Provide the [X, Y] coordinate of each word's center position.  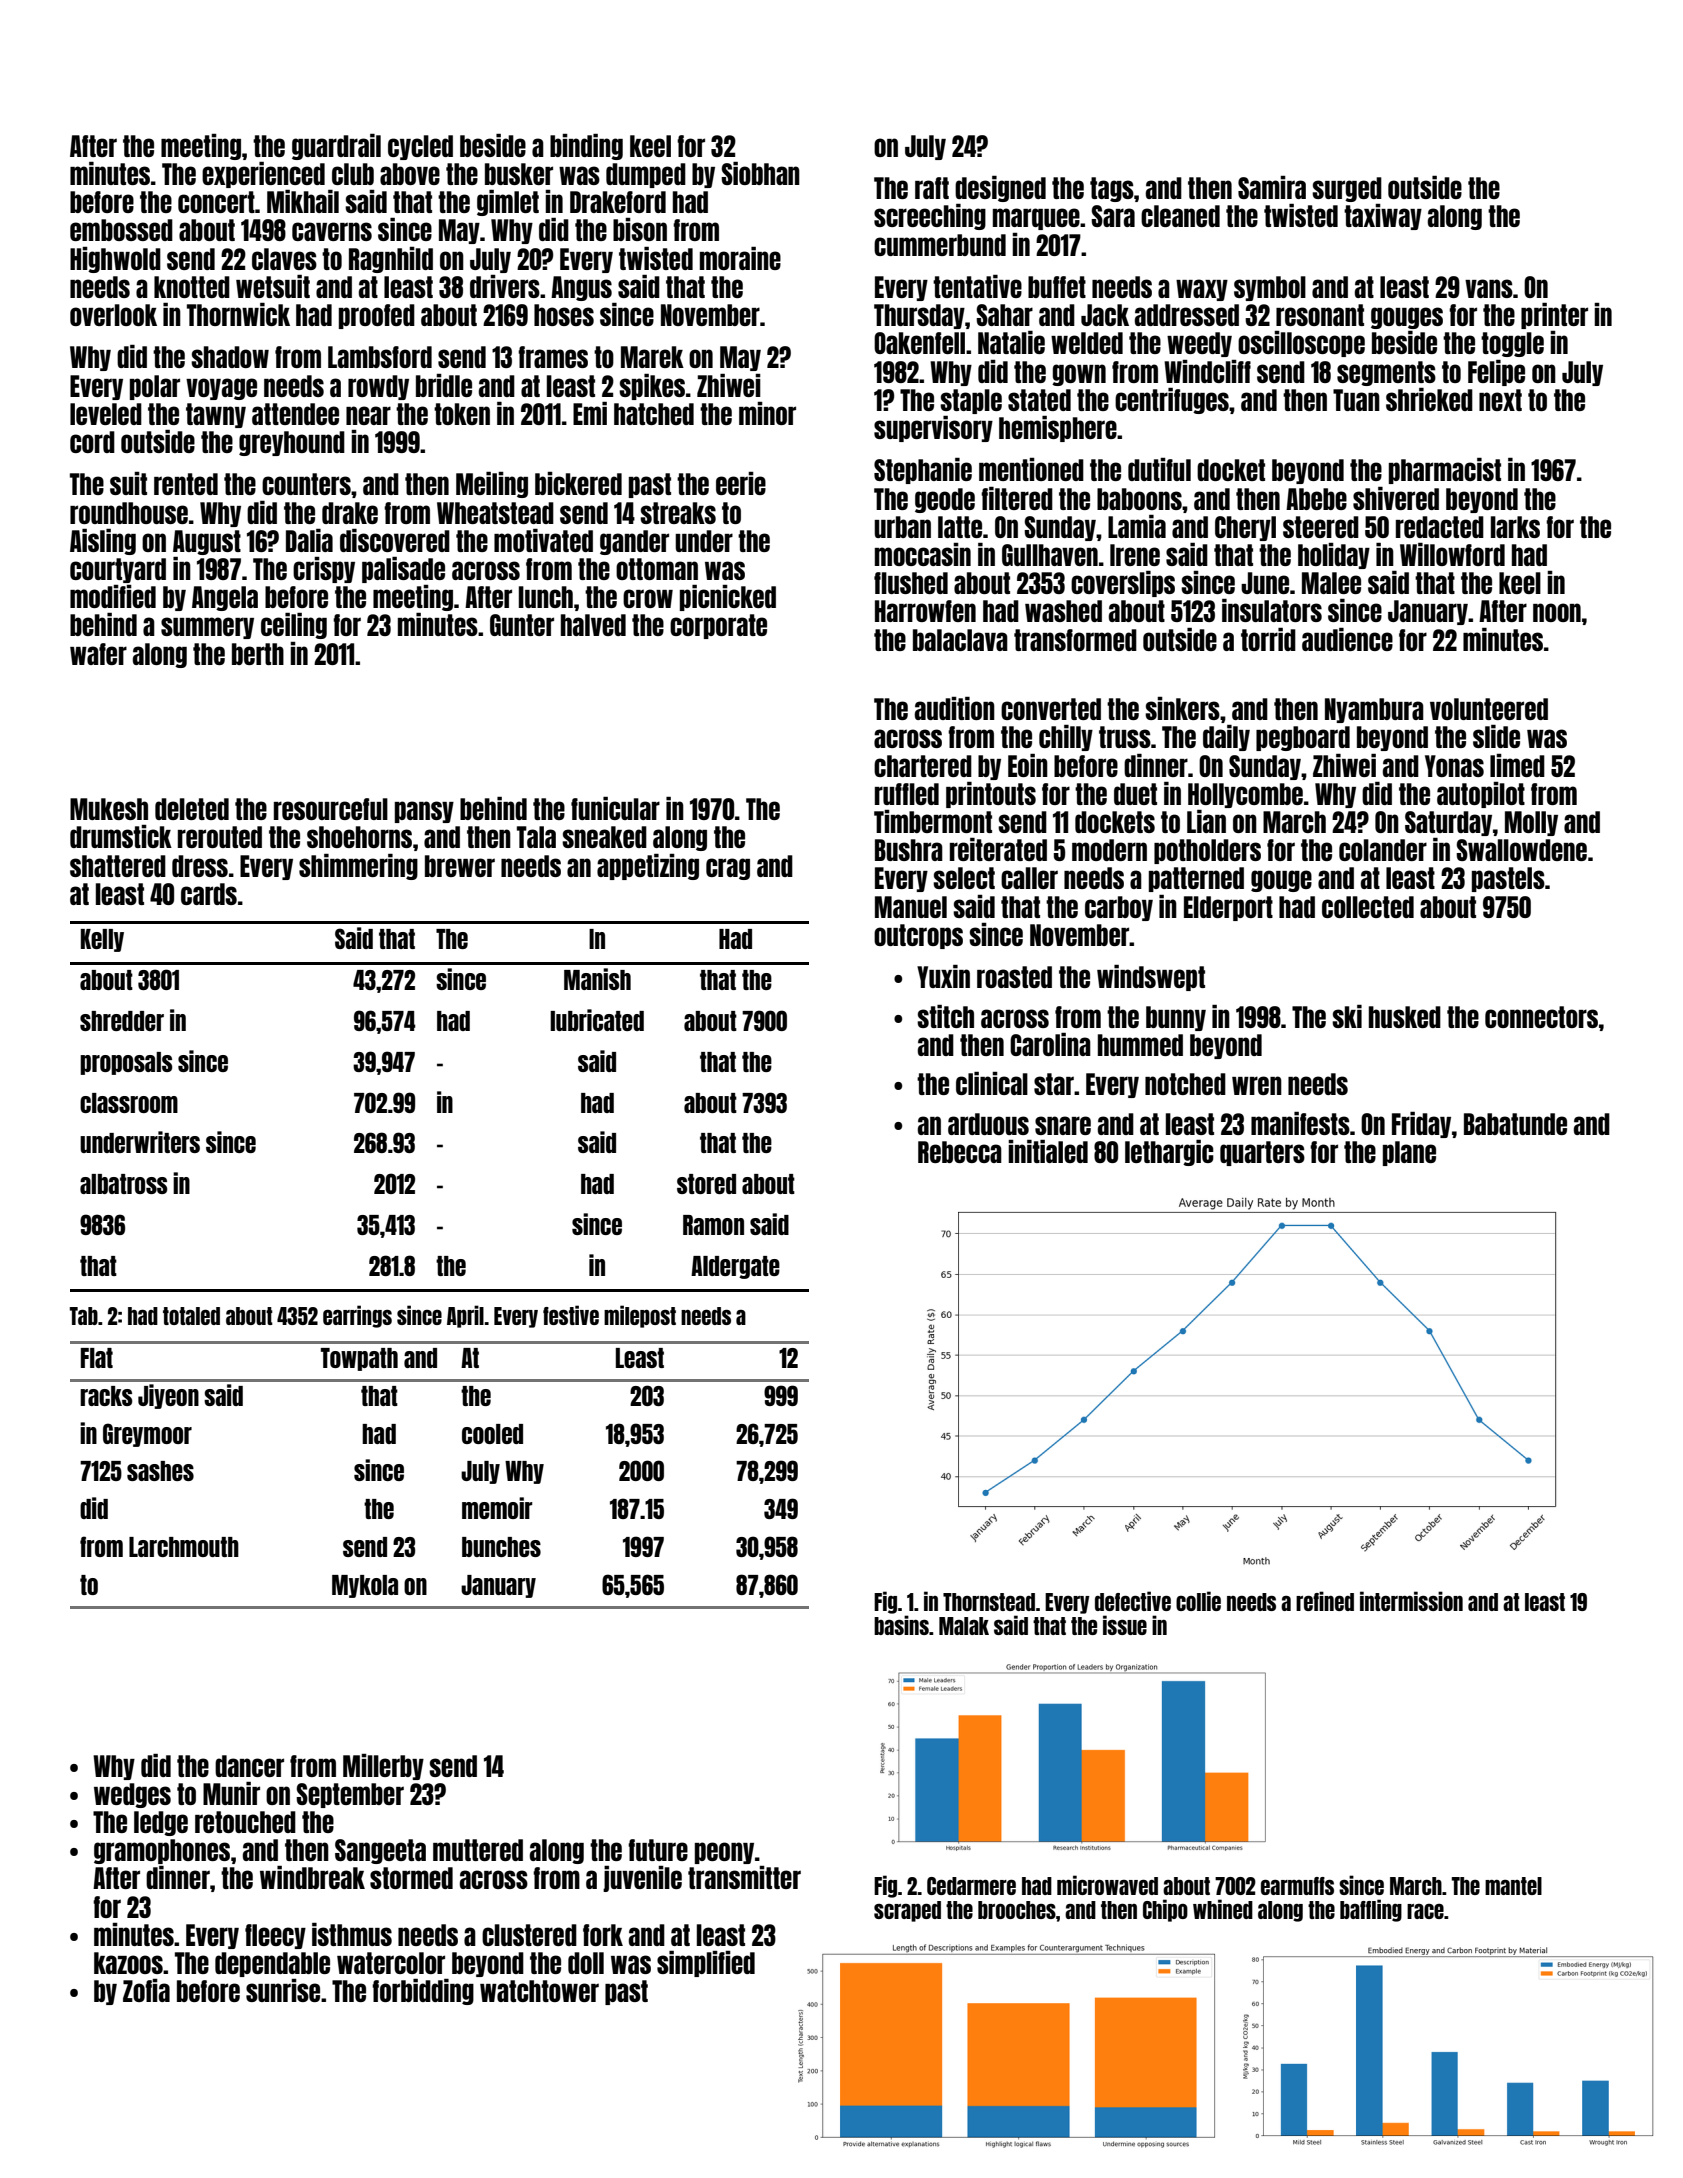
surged [1347, 189]
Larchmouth [184, 1547]
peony [724, 1853]
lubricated [597, 1020]
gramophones [162, 1851]
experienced [263, 175]
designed [1000, 189]
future [658, 1850]
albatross [124, 1184]
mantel [1513, 1886]
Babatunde [1515, 1124]
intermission [1411, 1601]
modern [1109, 850]
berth [258, 654]
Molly [1531, 823]
